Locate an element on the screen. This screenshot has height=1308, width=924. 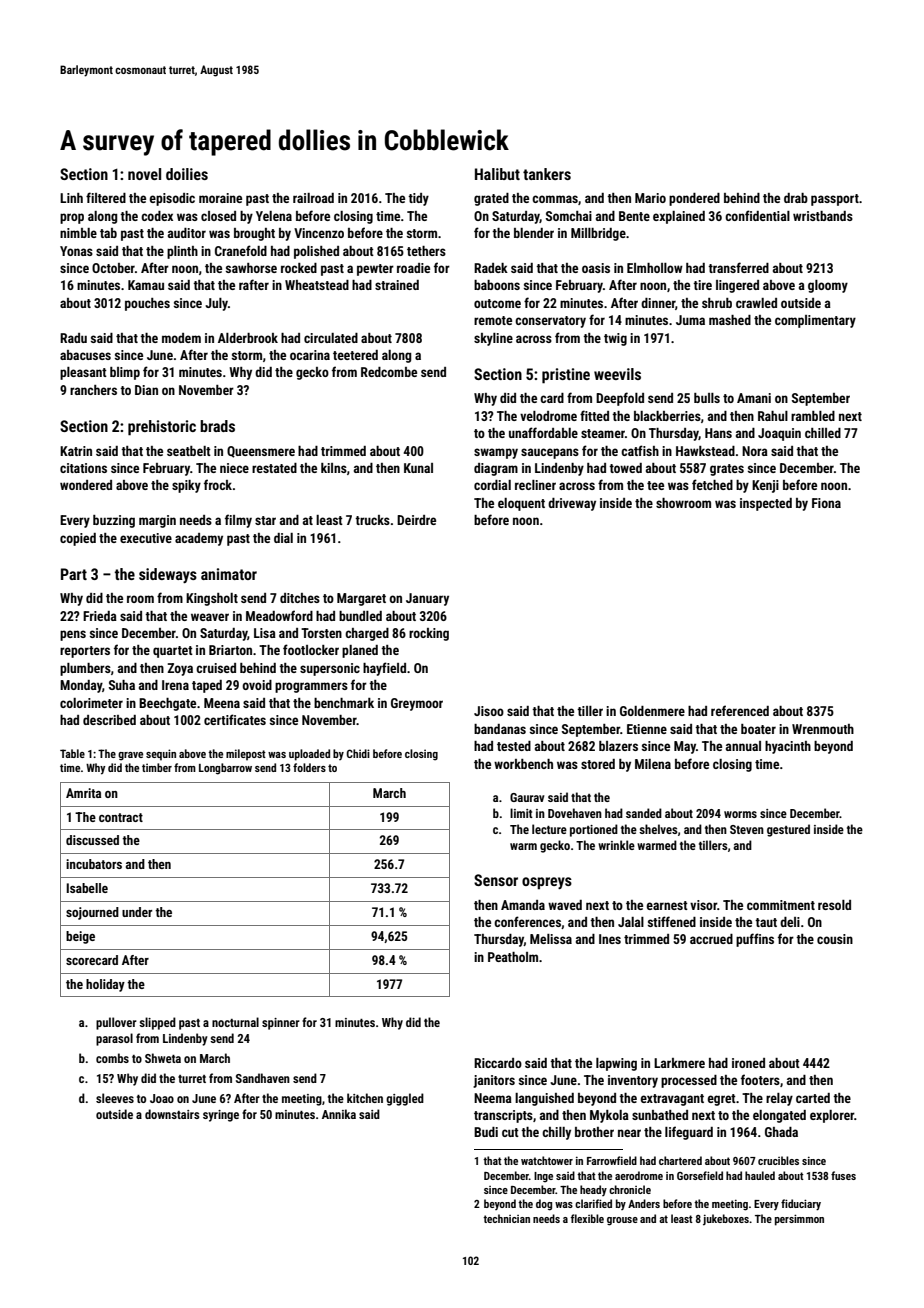
pouches is located at coordinates (147, 304).
